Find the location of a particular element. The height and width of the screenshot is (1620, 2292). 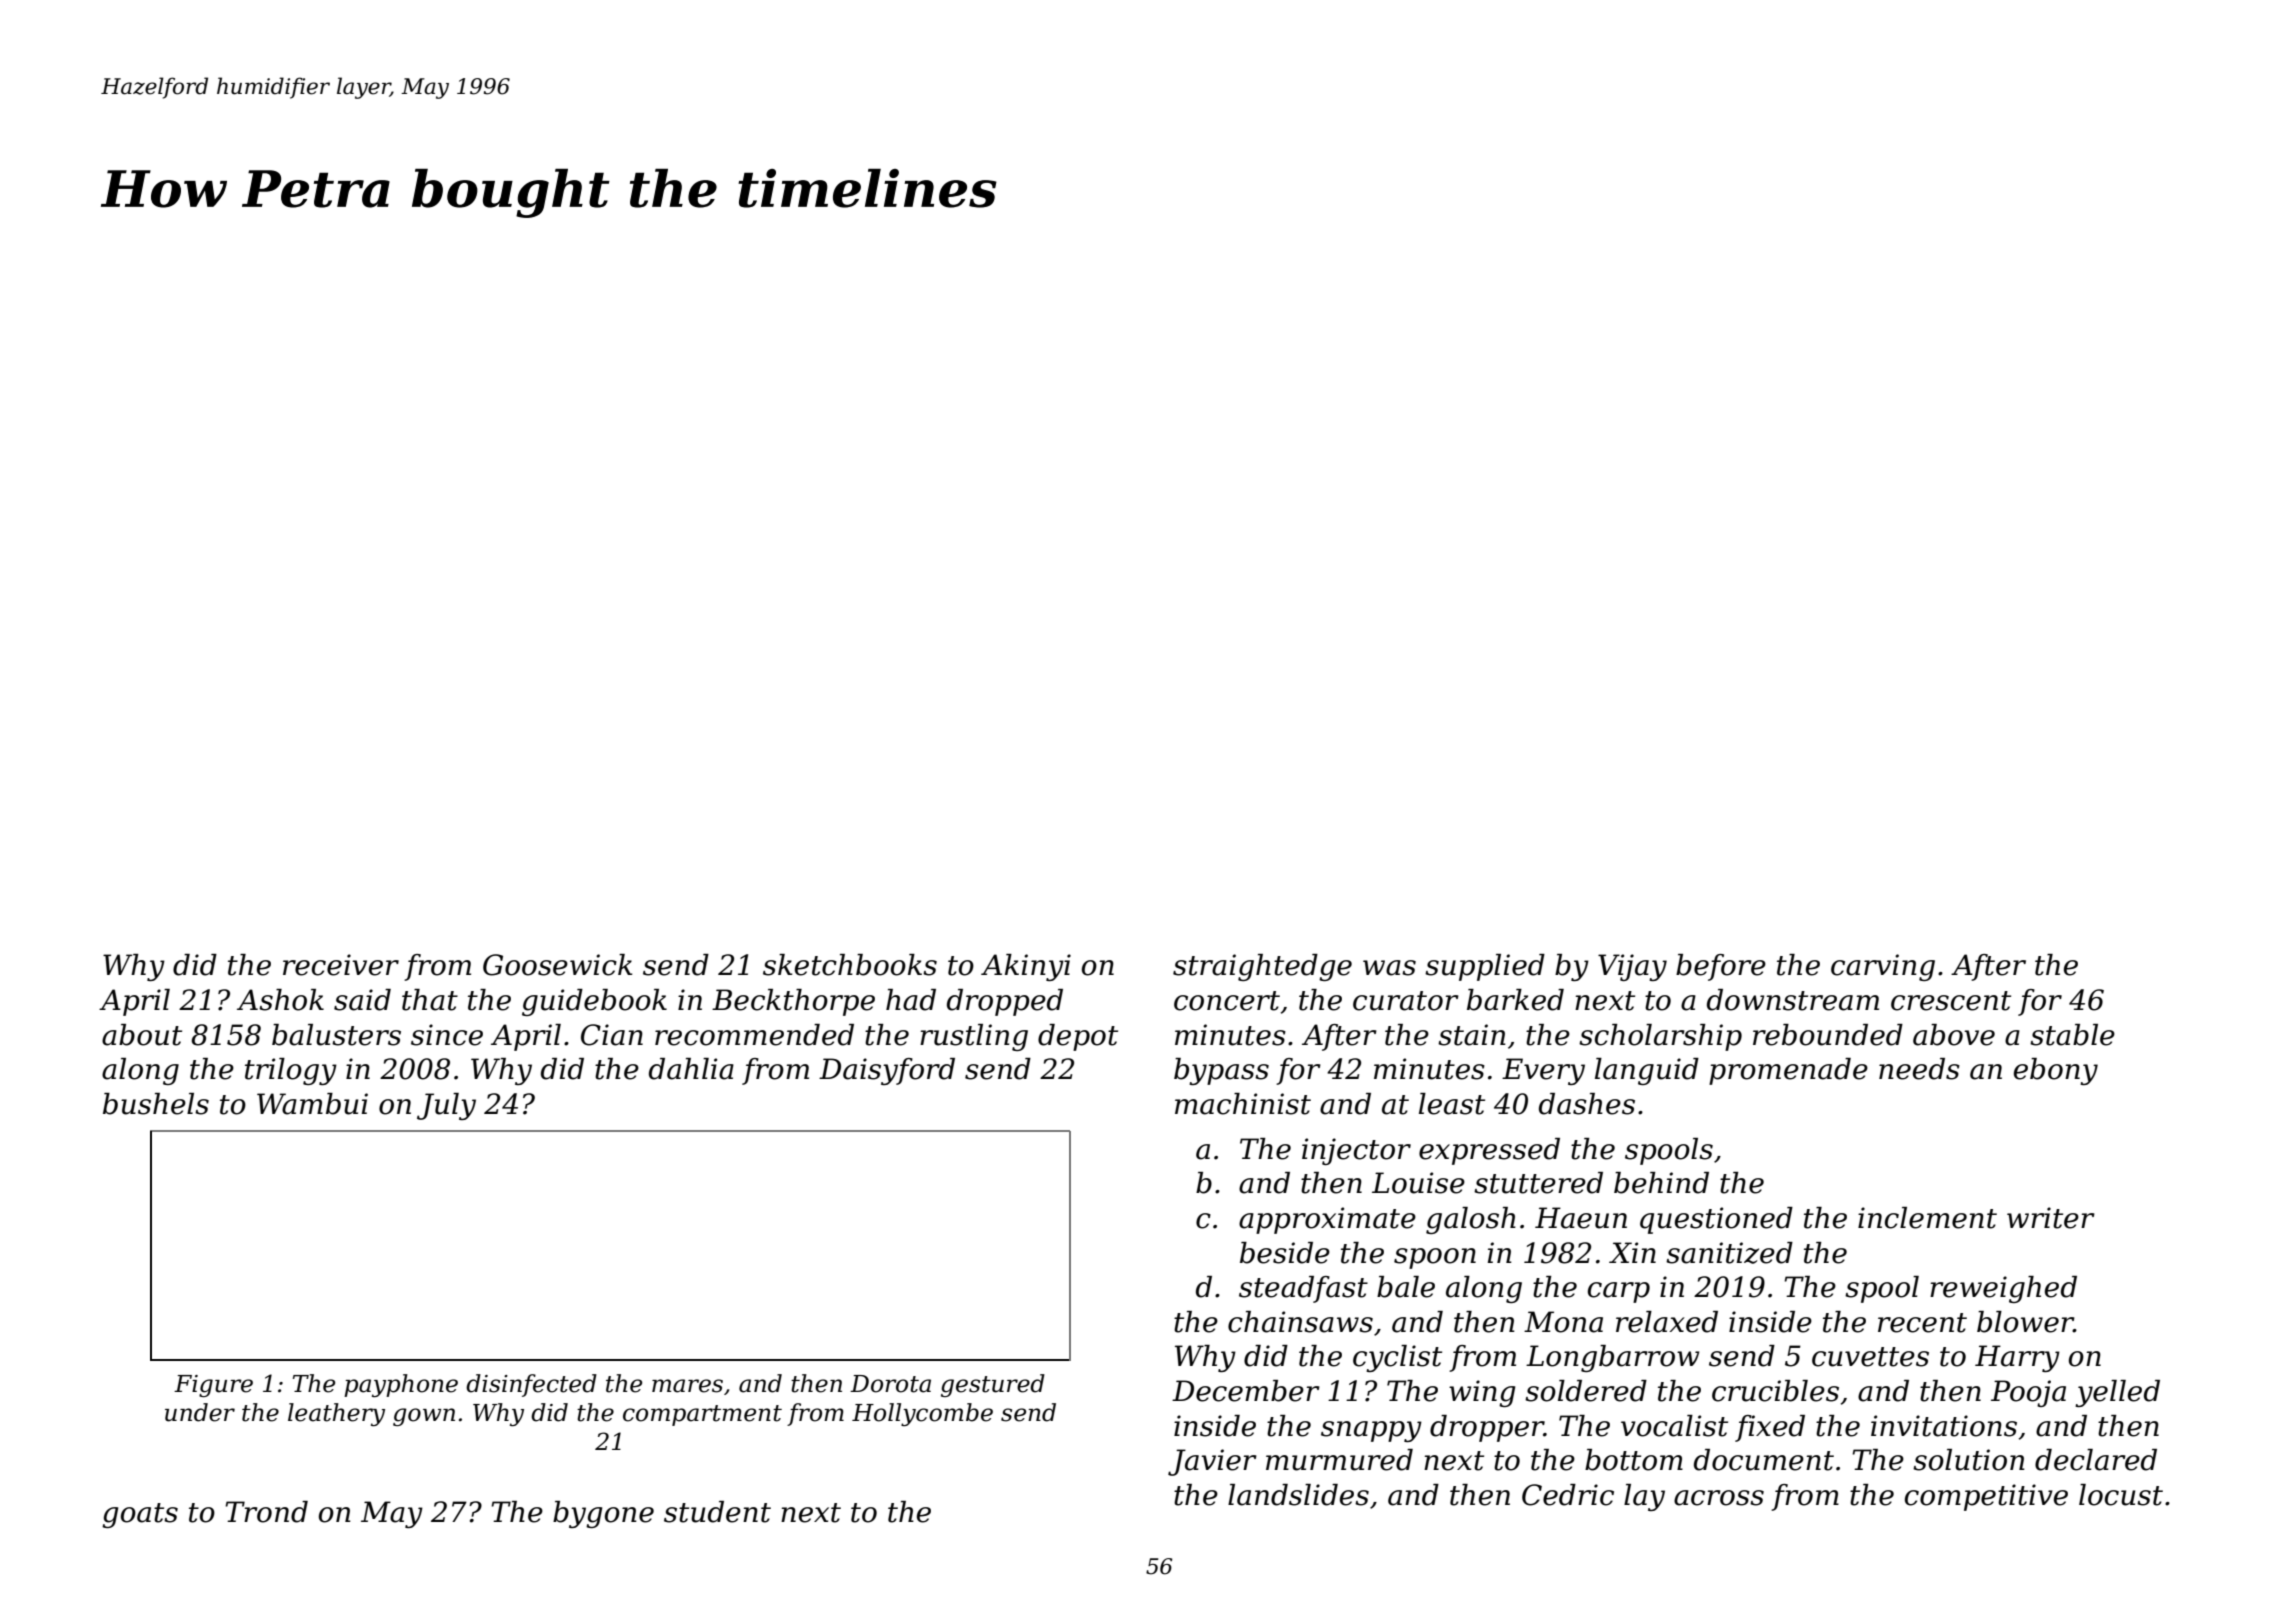

carving is located at coordinates (1883, 967).
